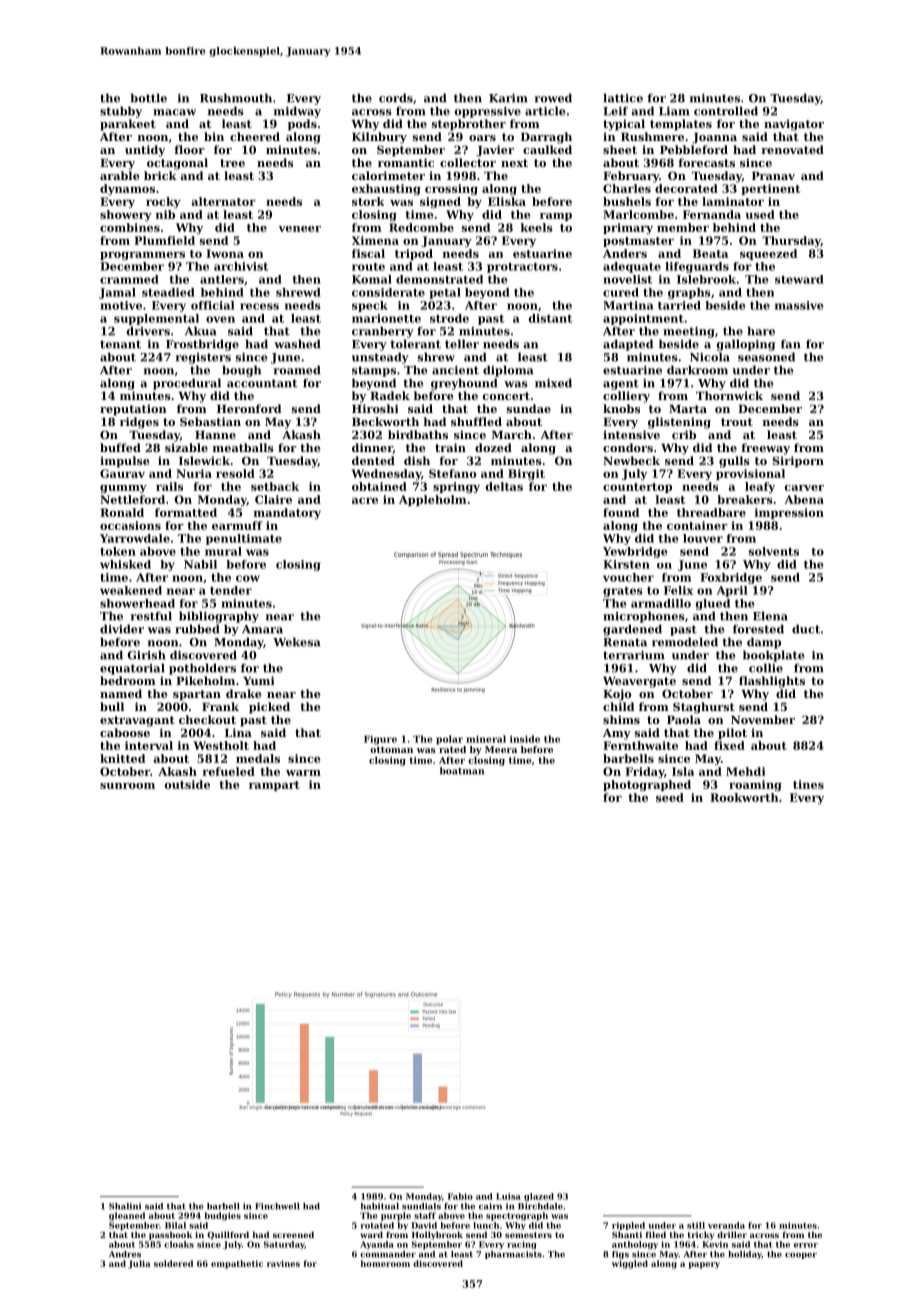 This image has height=1308, width=924. Describe the element at coordinates (296, 642) in the image. I see `Wekesa` at that location.
